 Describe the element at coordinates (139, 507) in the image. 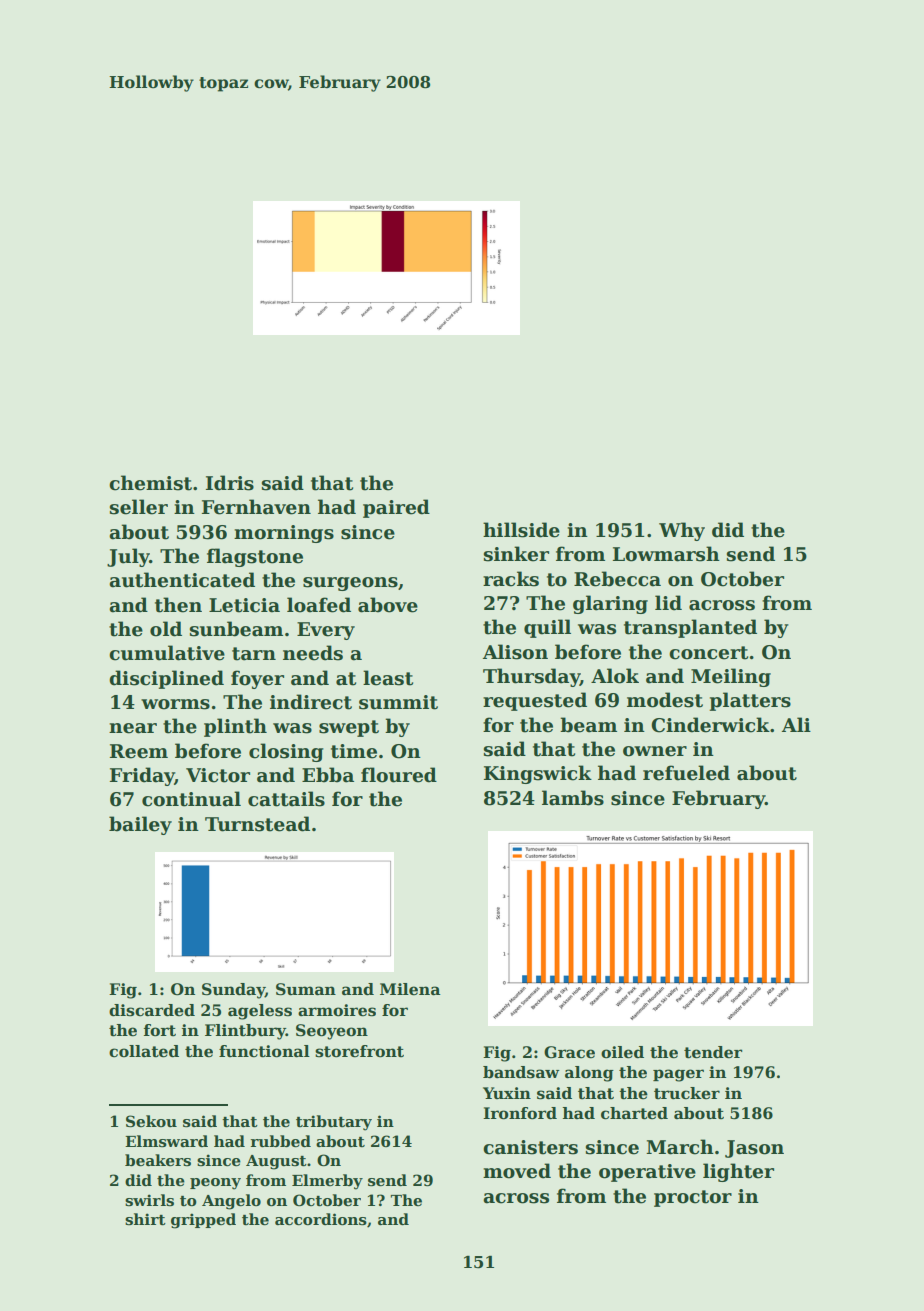

I see `seller` at that location.
